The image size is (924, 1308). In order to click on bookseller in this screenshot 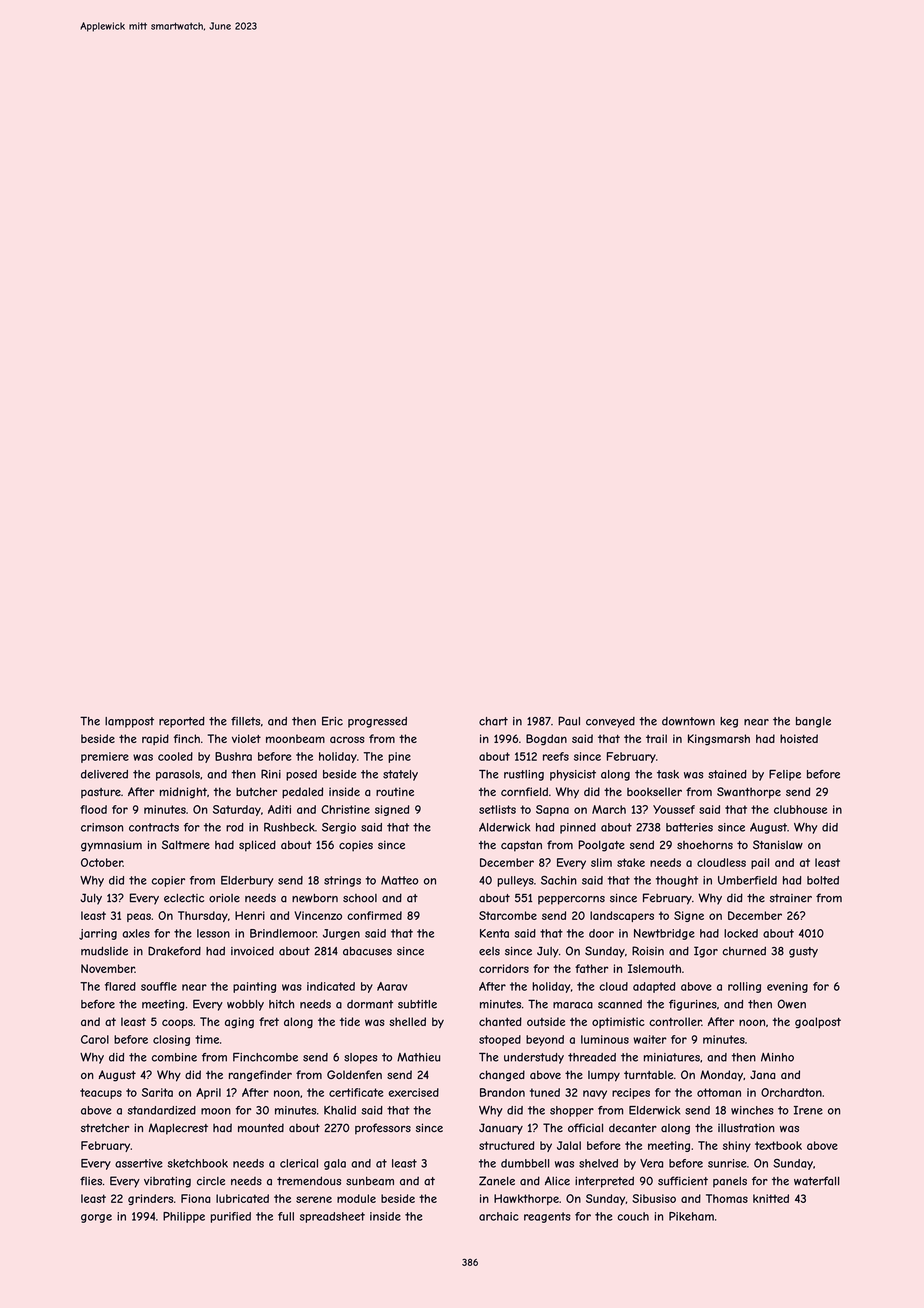, I will do `click(654, 791)`.
